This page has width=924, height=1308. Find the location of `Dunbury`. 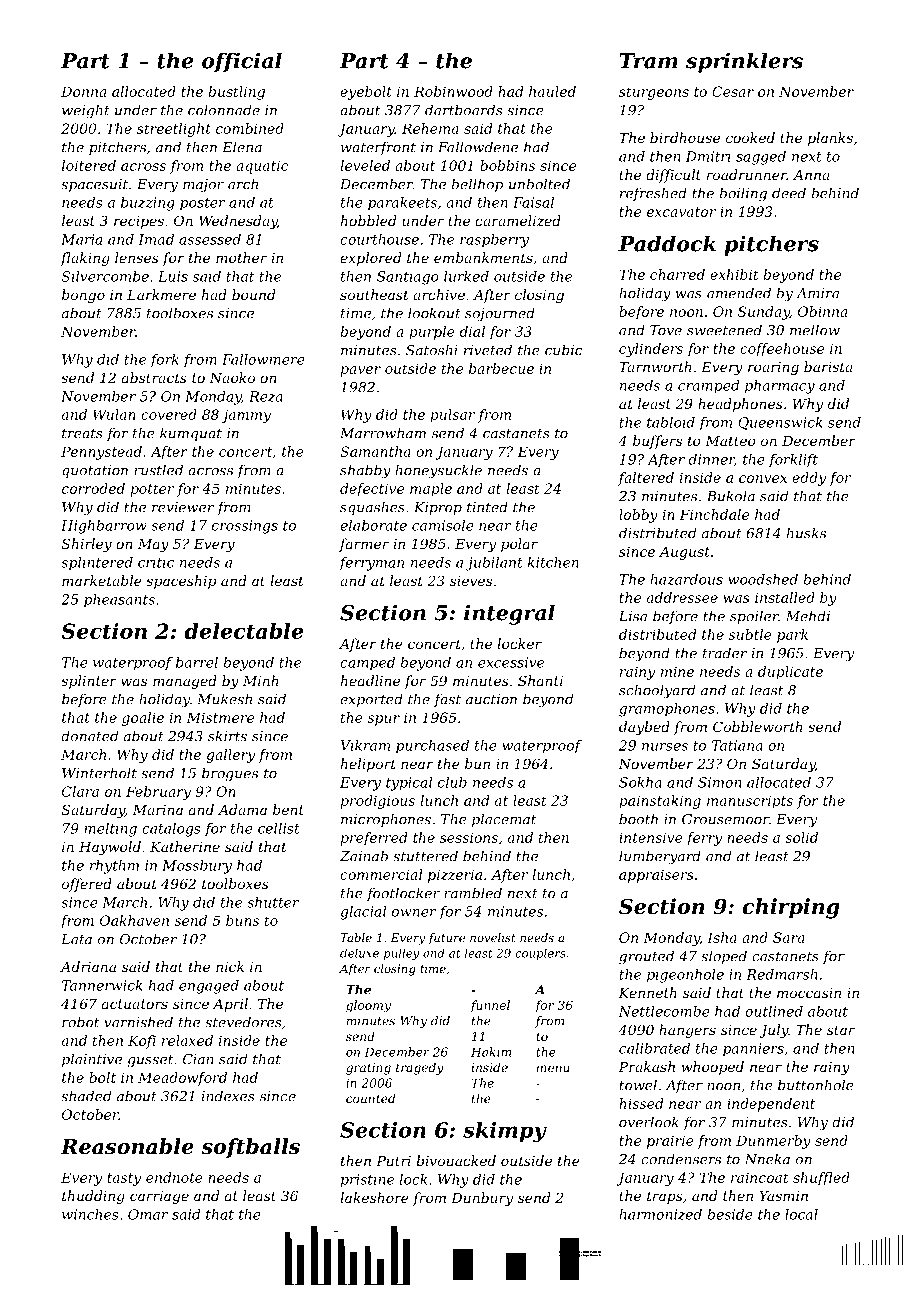

Dunbury is located at coordinates (482, 1199).
